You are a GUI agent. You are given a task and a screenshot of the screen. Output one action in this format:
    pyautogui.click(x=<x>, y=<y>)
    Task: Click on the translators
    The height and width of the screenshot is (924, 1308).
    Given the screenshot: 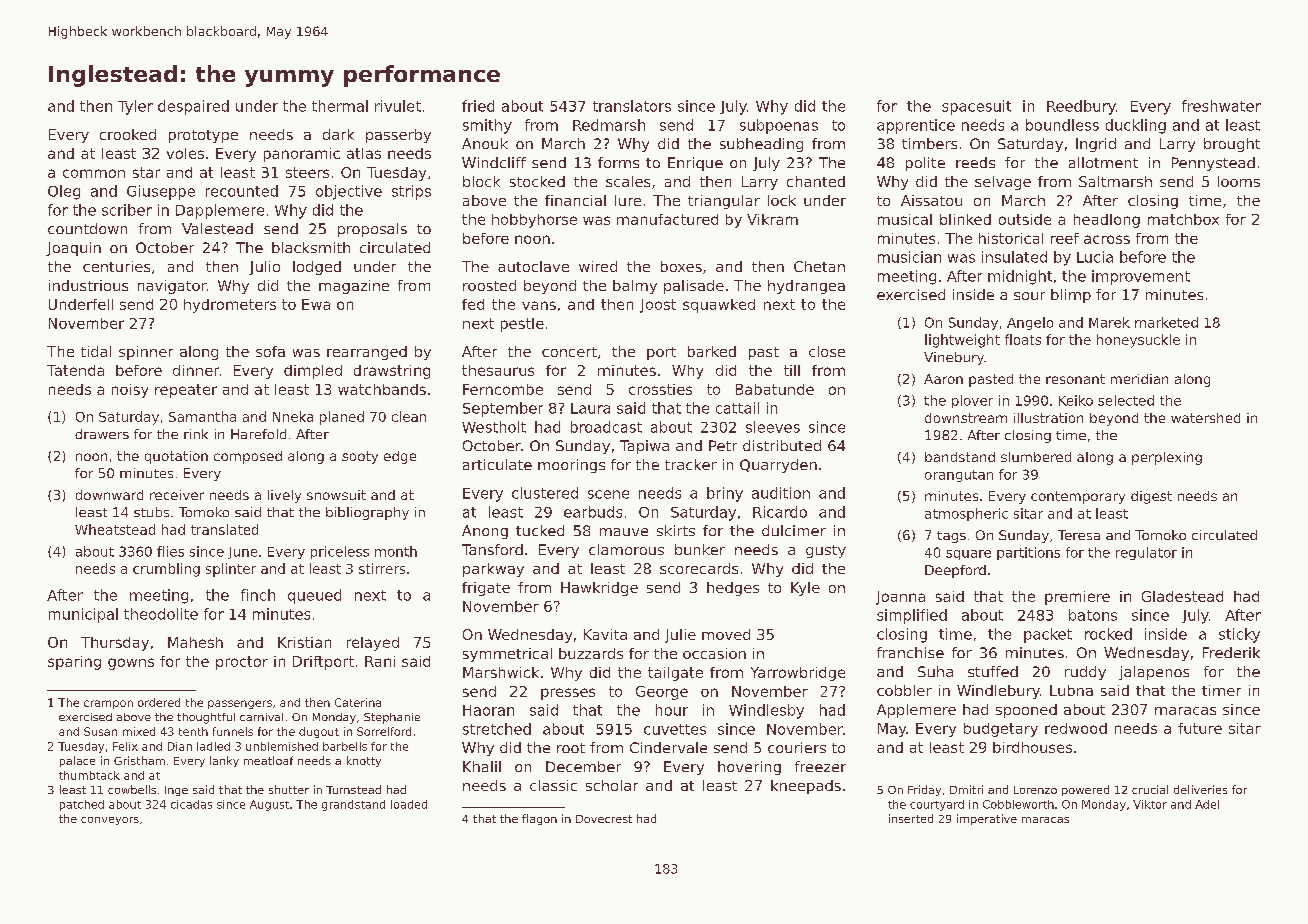 What is the action you would take?
    pyautogui.click(x=632, y=106)
